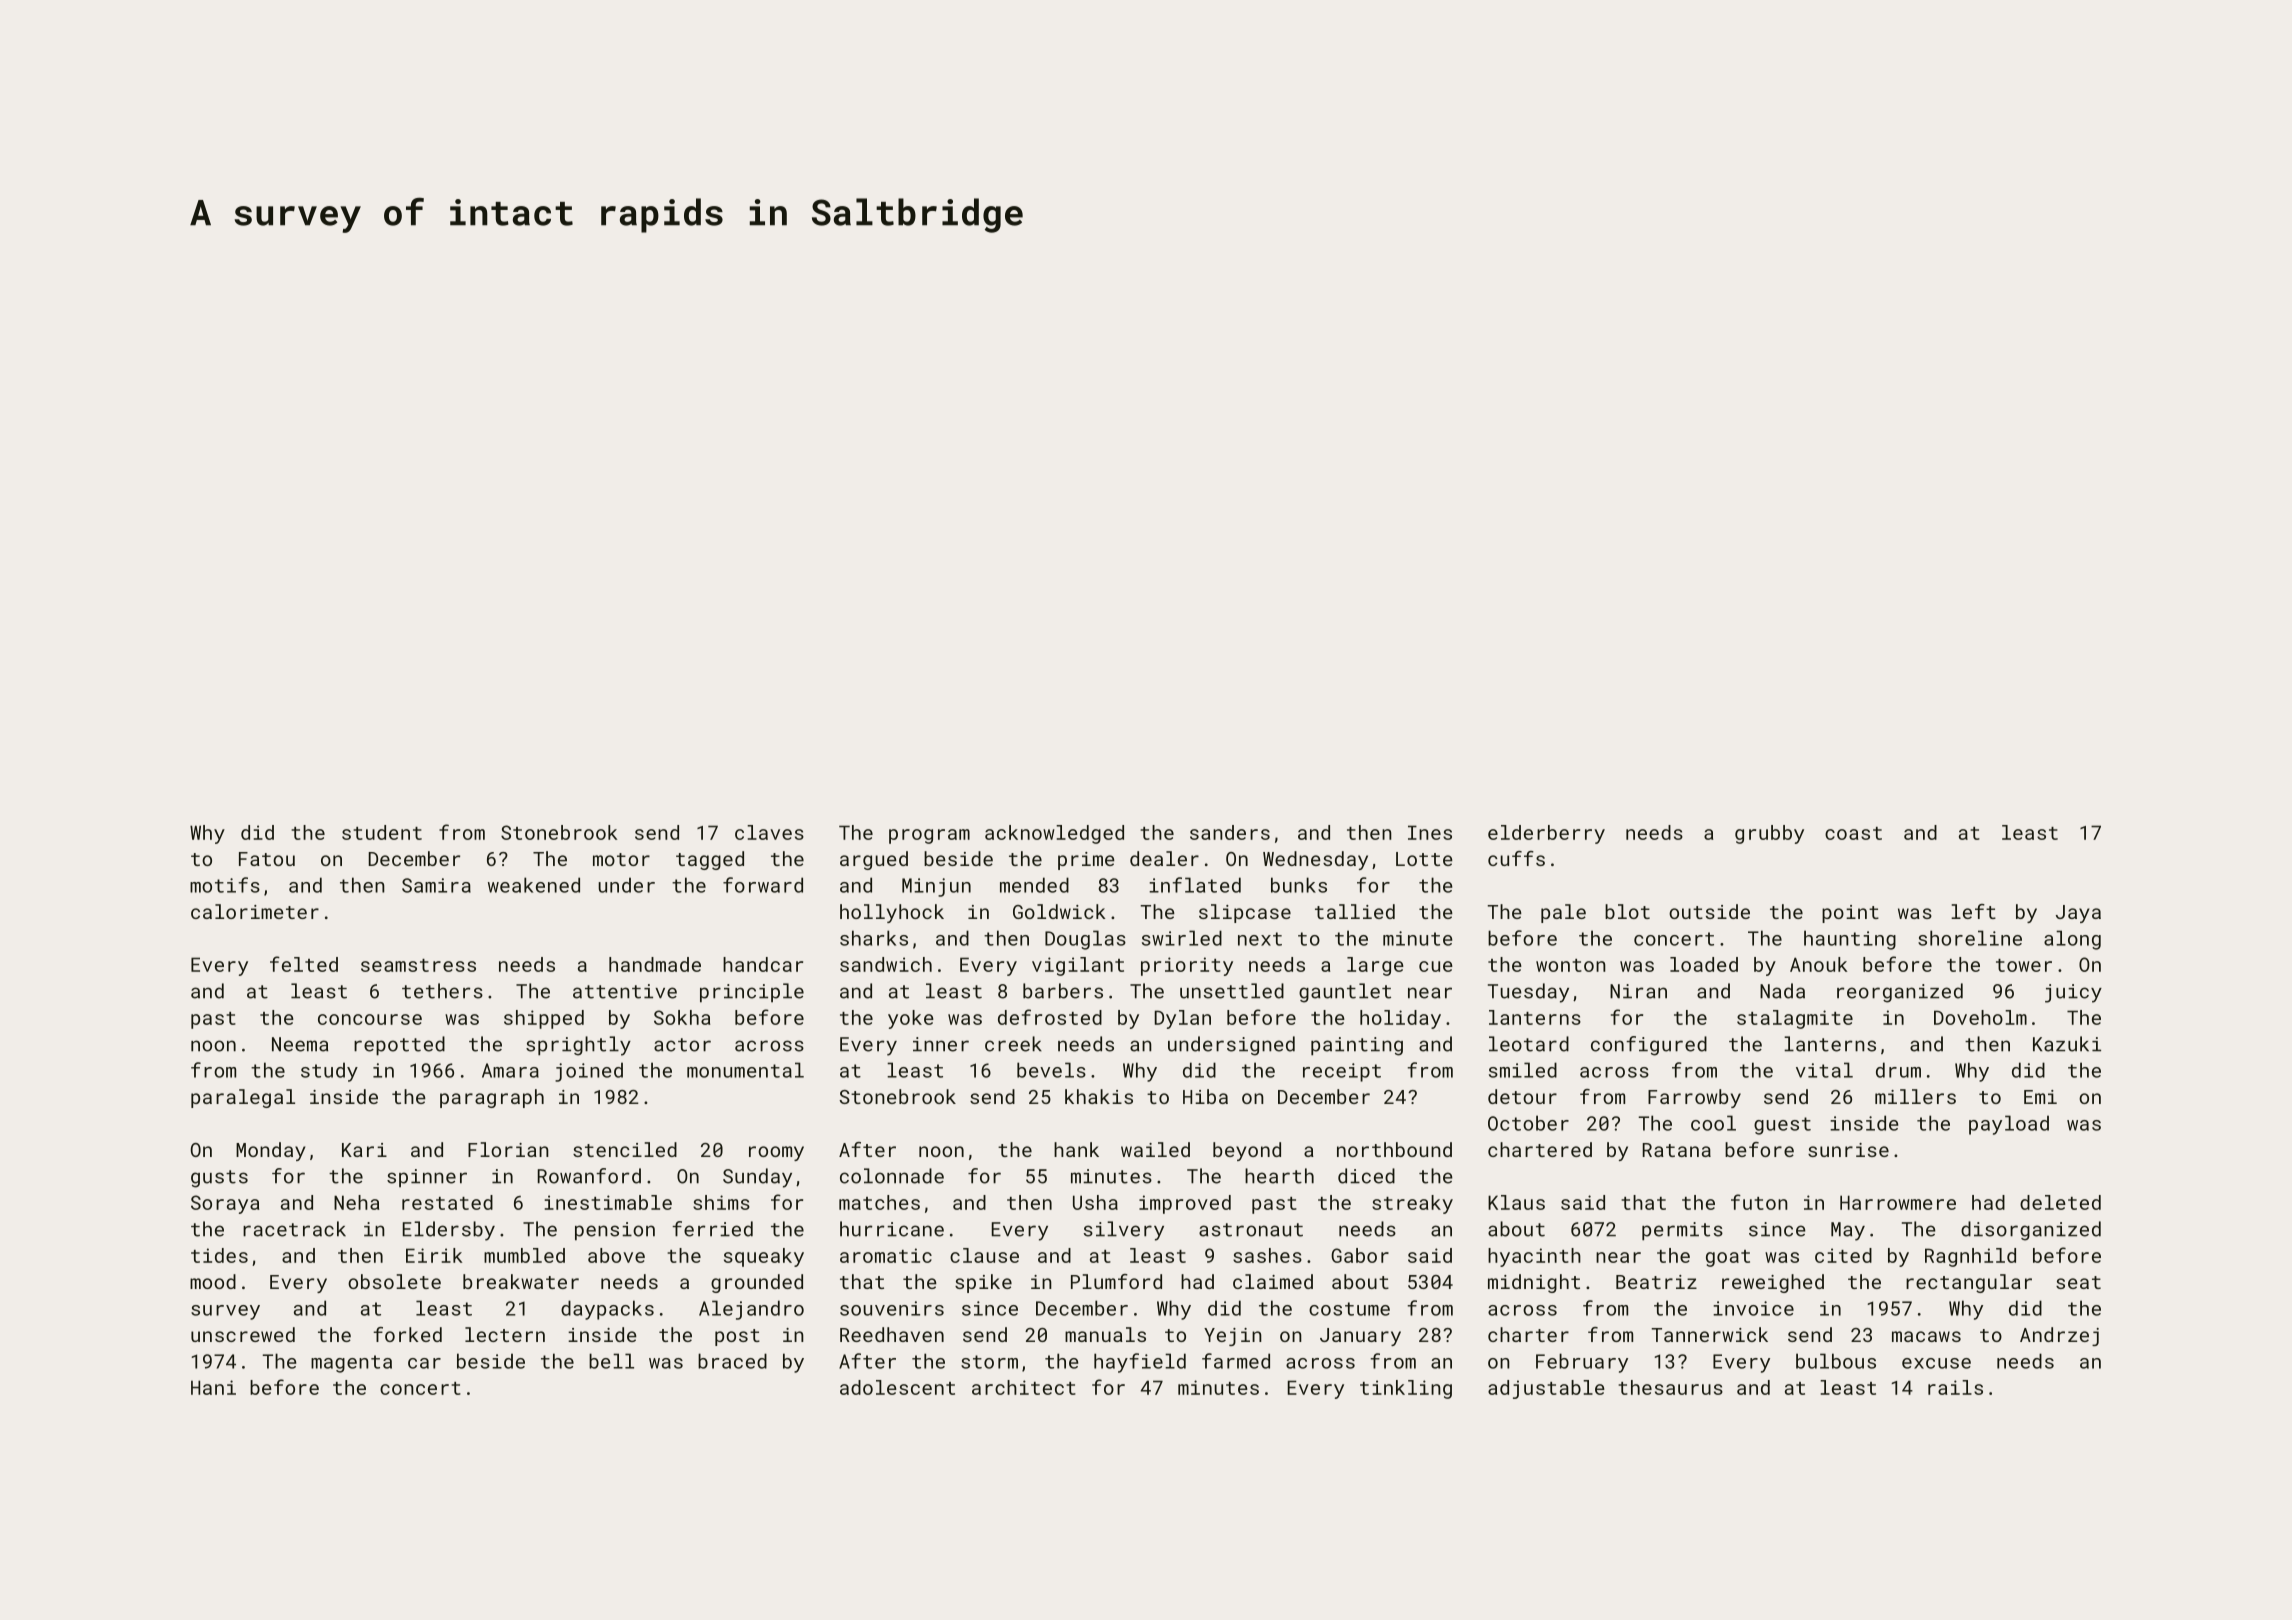 Image resolution: width=2292 pixels, height=1620 pixels. Describe the element at coordinates (329, 1072) in the screenshot. I see `study` at that location.
